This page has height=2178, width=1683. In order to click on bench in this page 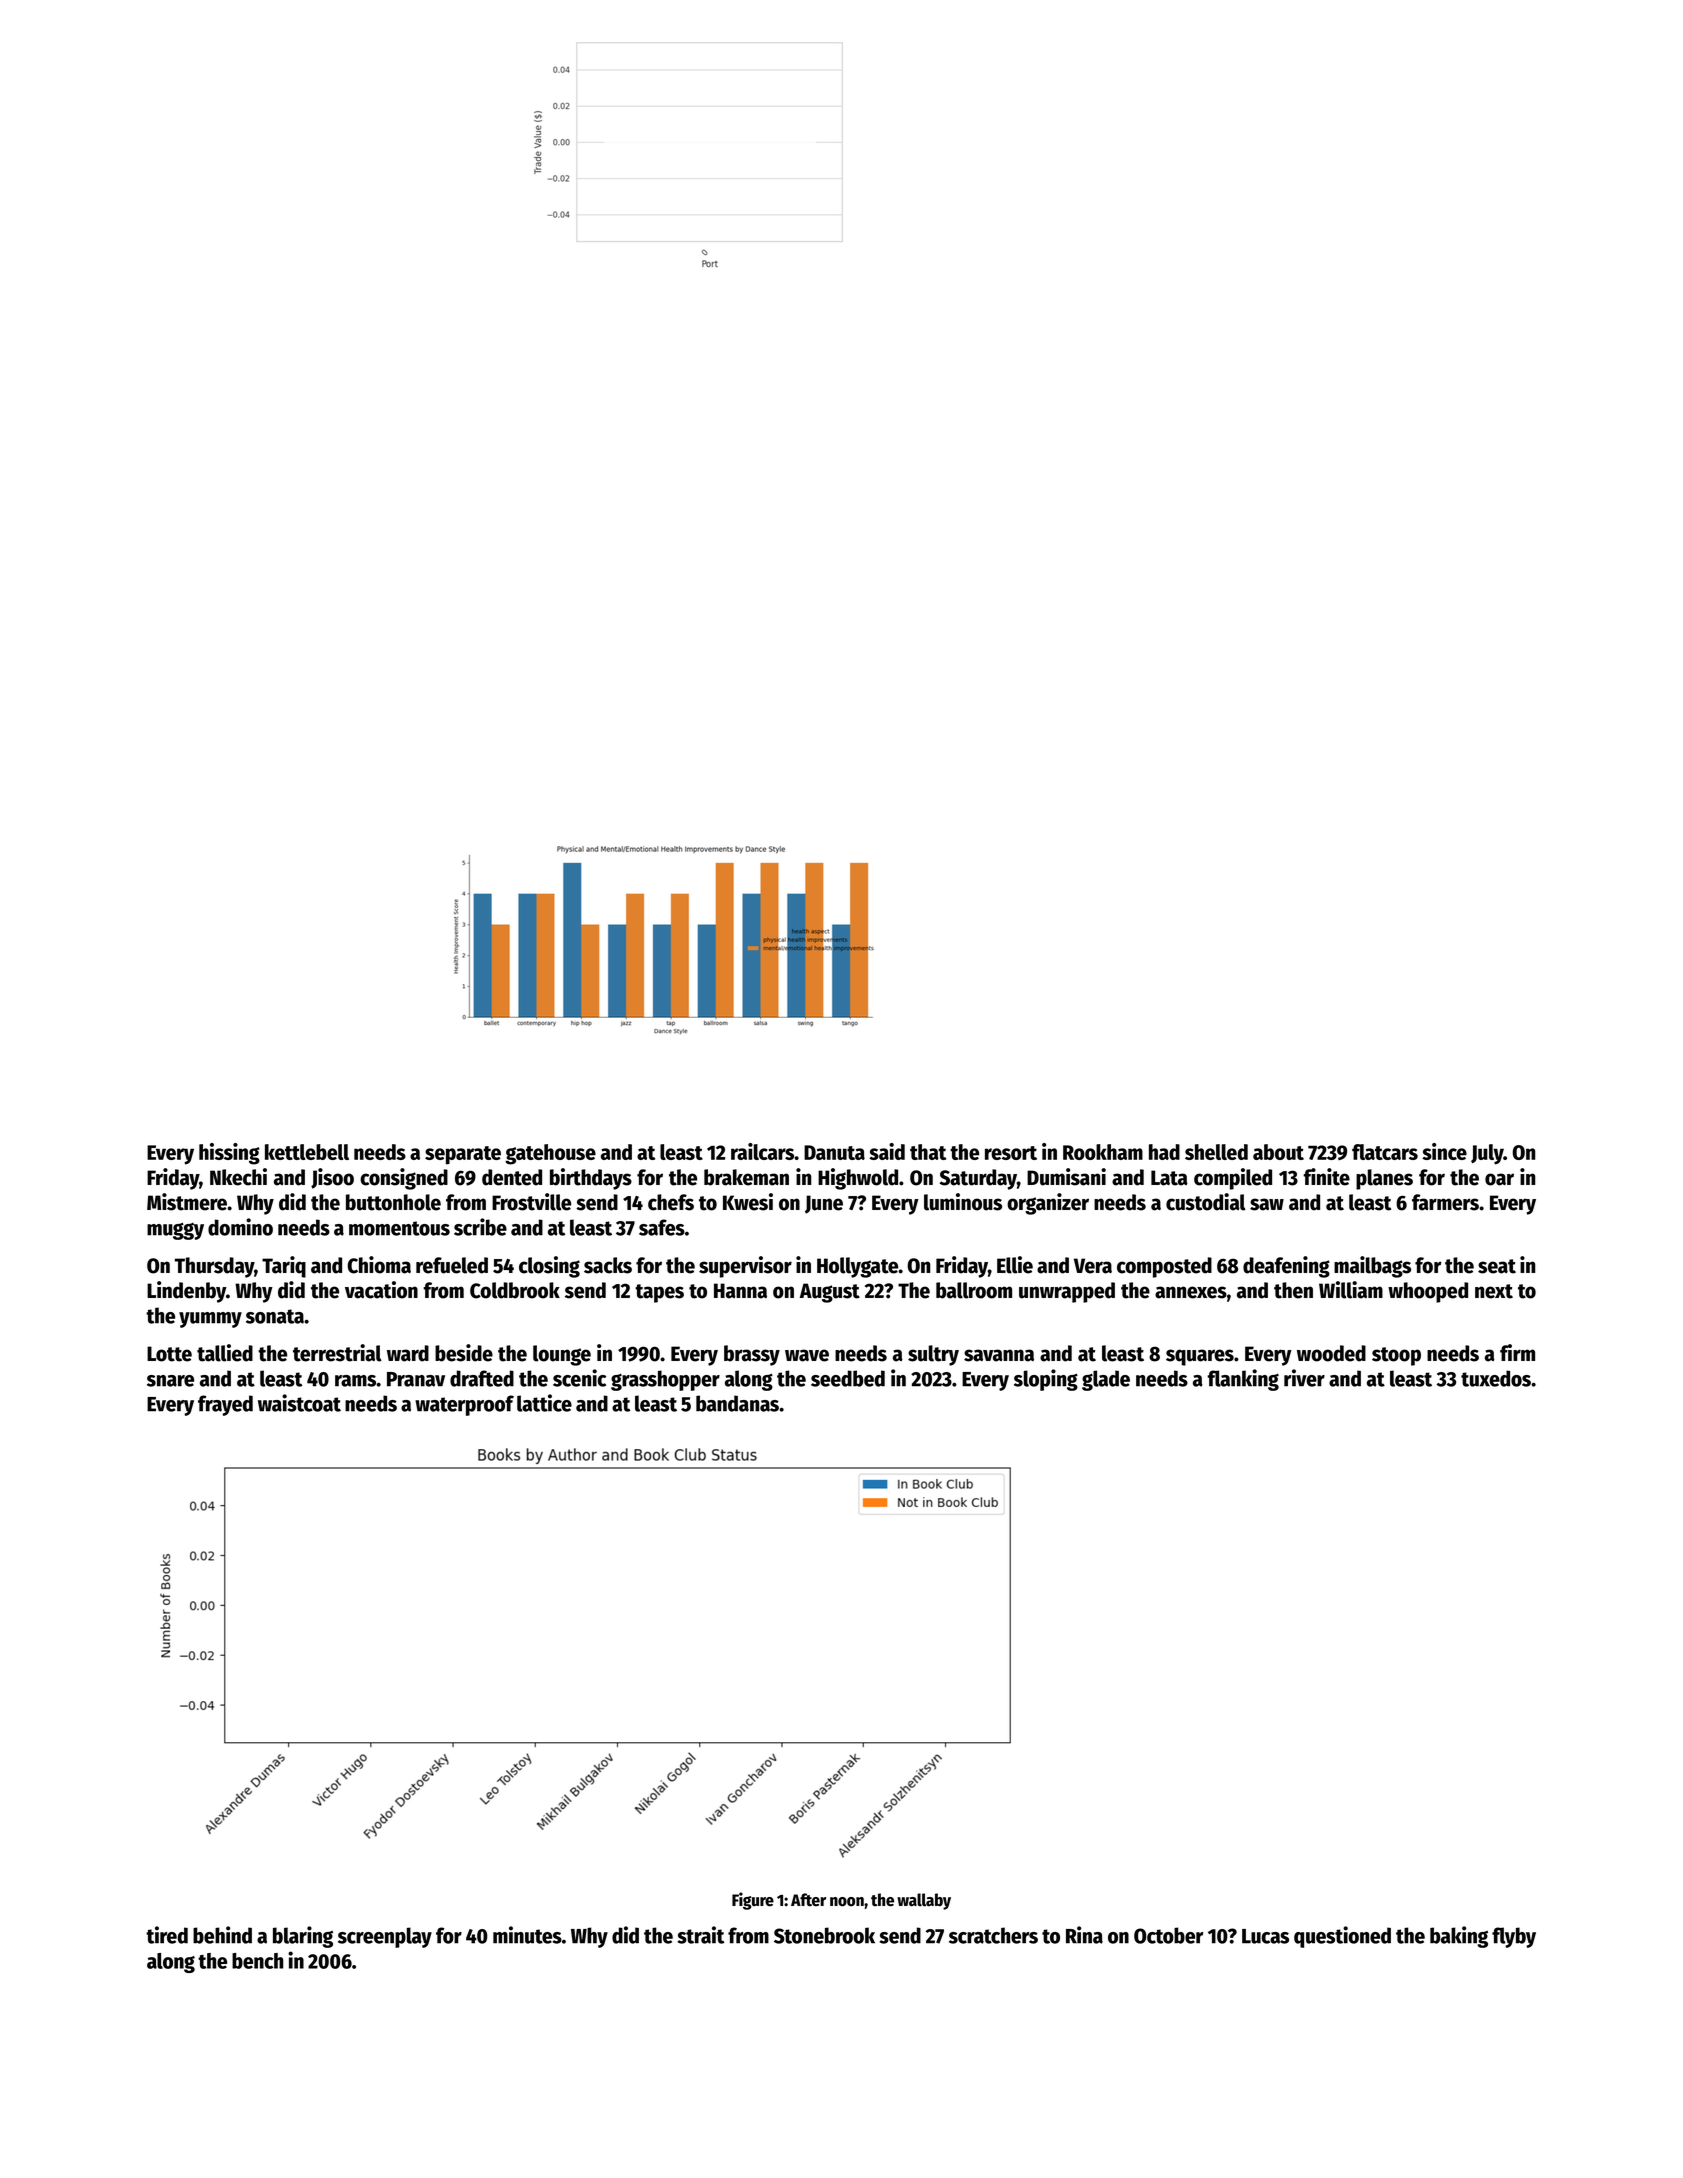, I will do `click(257, 1961)`.
